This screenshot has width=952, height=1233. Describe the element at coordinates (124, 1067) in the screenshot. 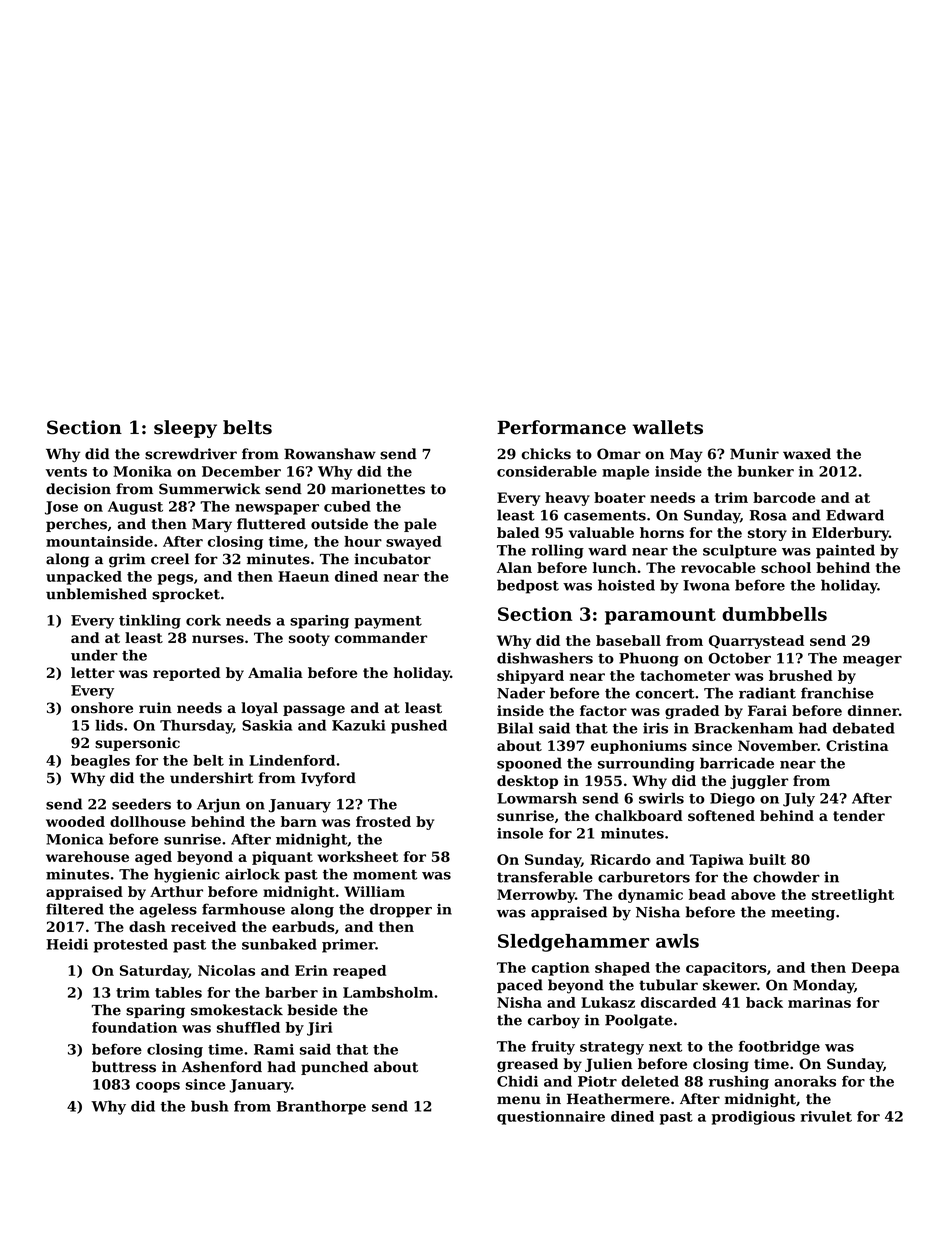

I see `buttress` at that location.
